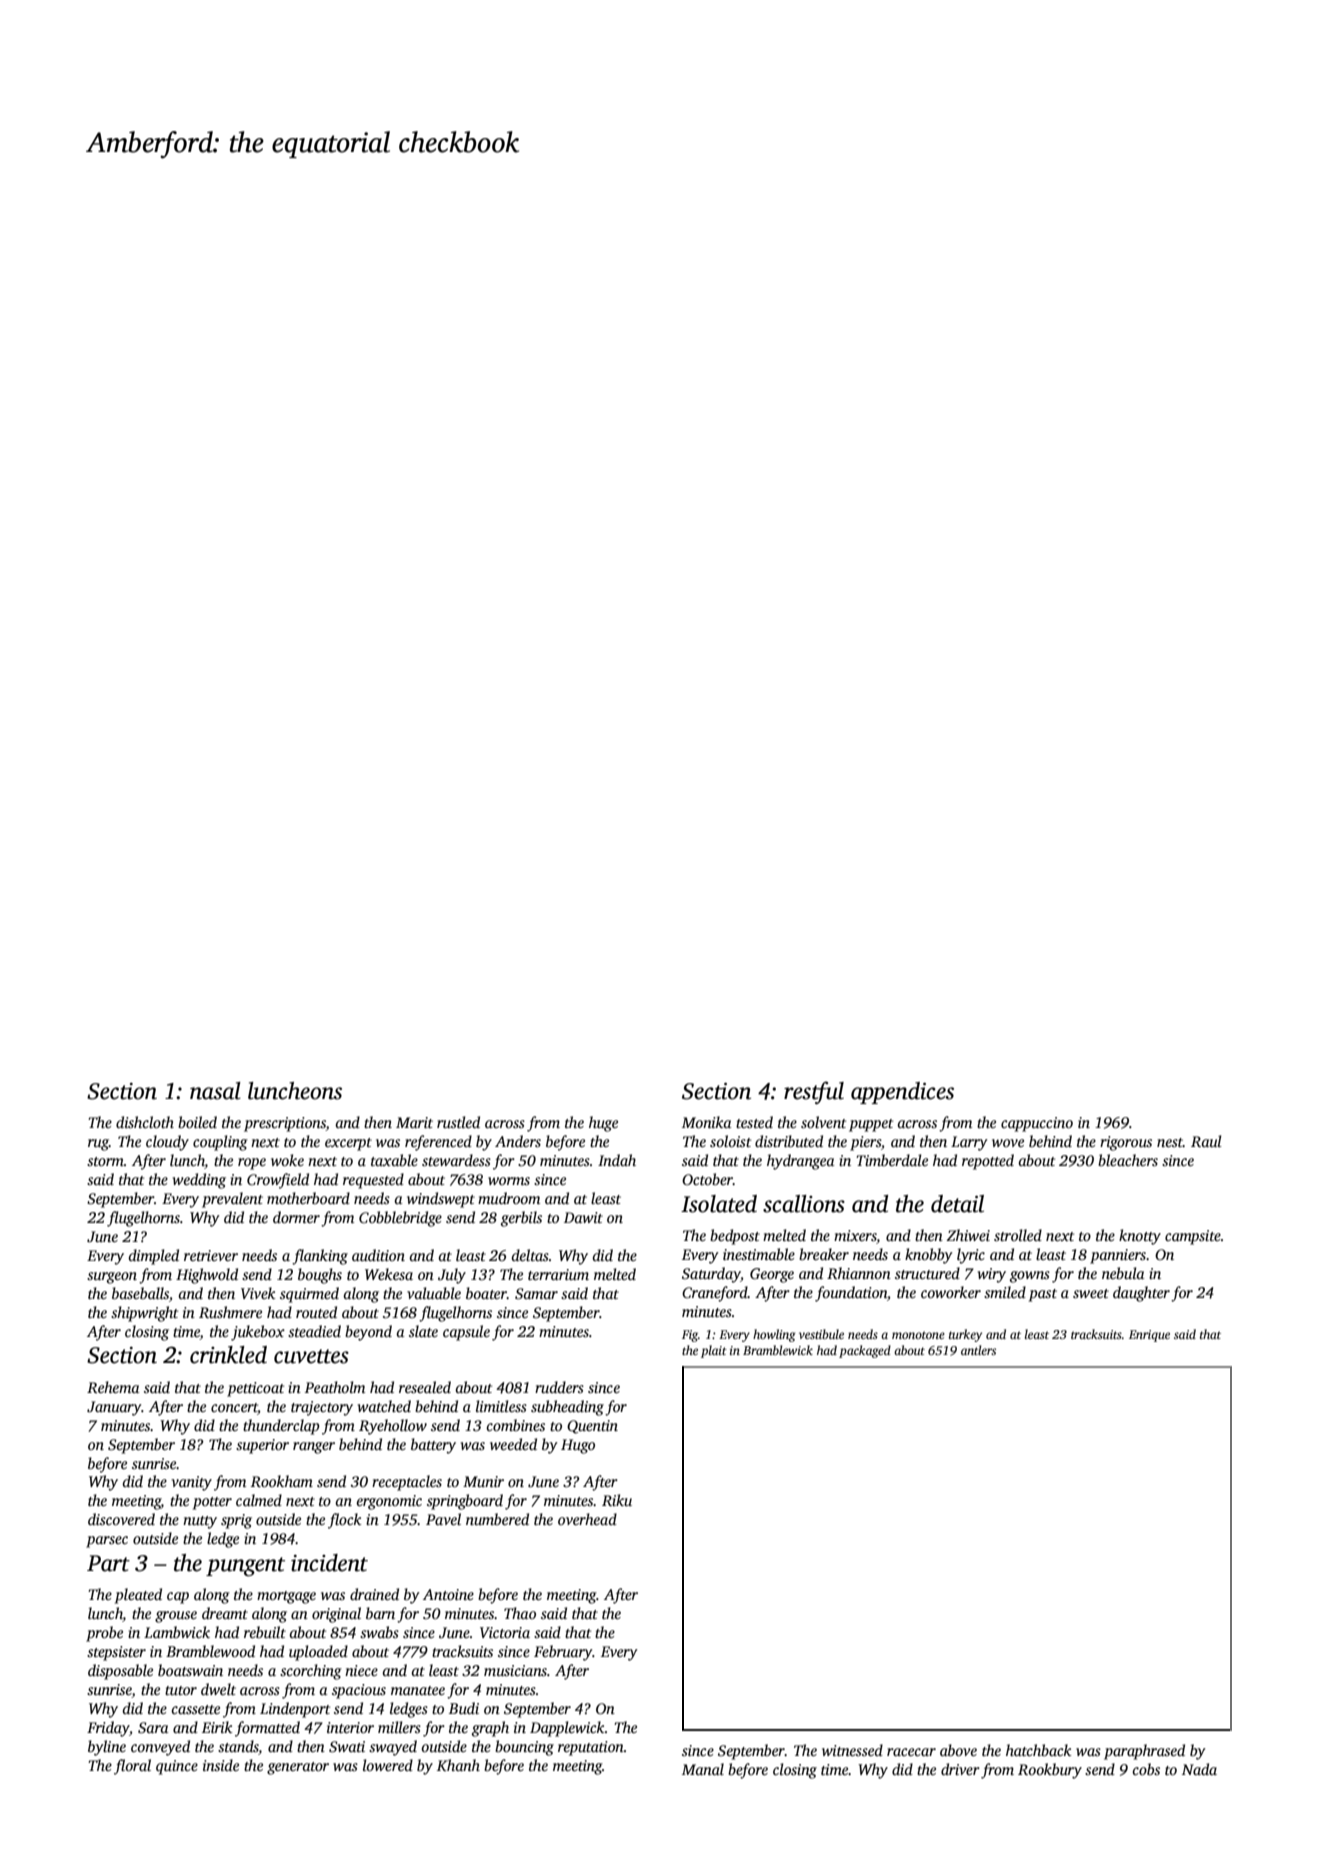 This screenshot has height=1868, width=1320. I want to click on probe, so click(104, 1634).
